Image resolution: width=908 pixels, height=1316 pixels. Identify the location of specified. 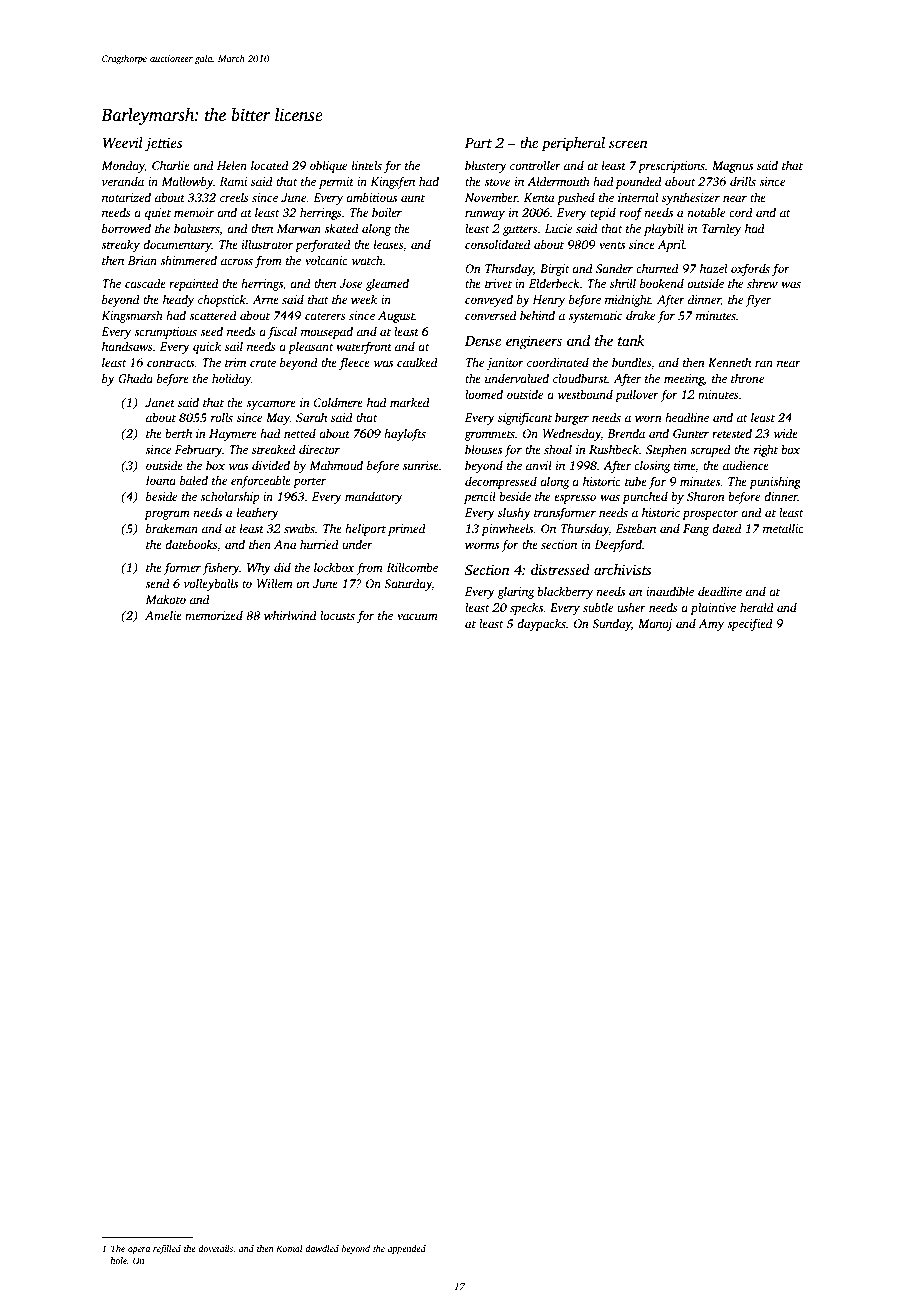
(750, 624).
